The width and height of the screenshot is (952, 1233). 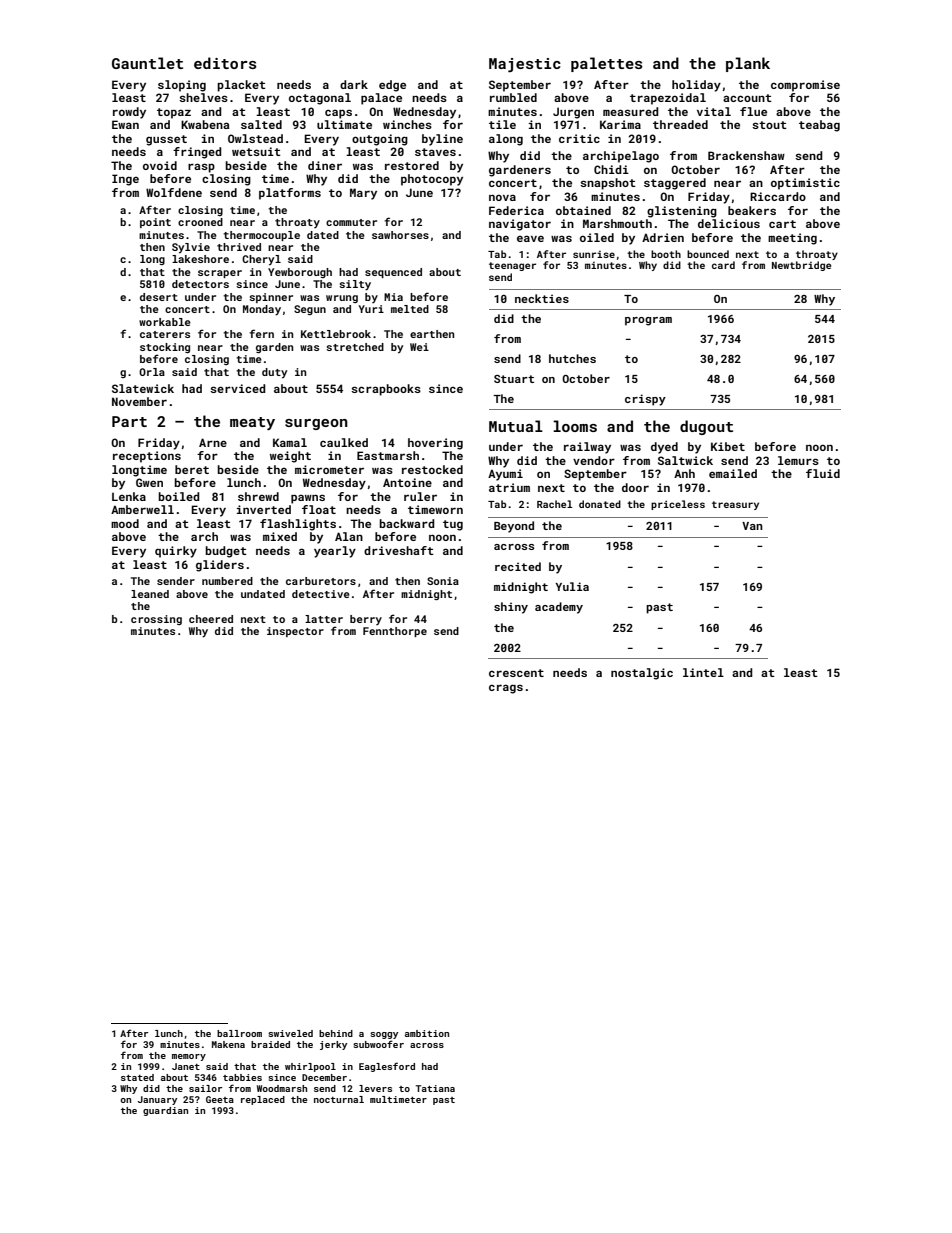 I want to click on navigator, so click(x=520, y=225).
